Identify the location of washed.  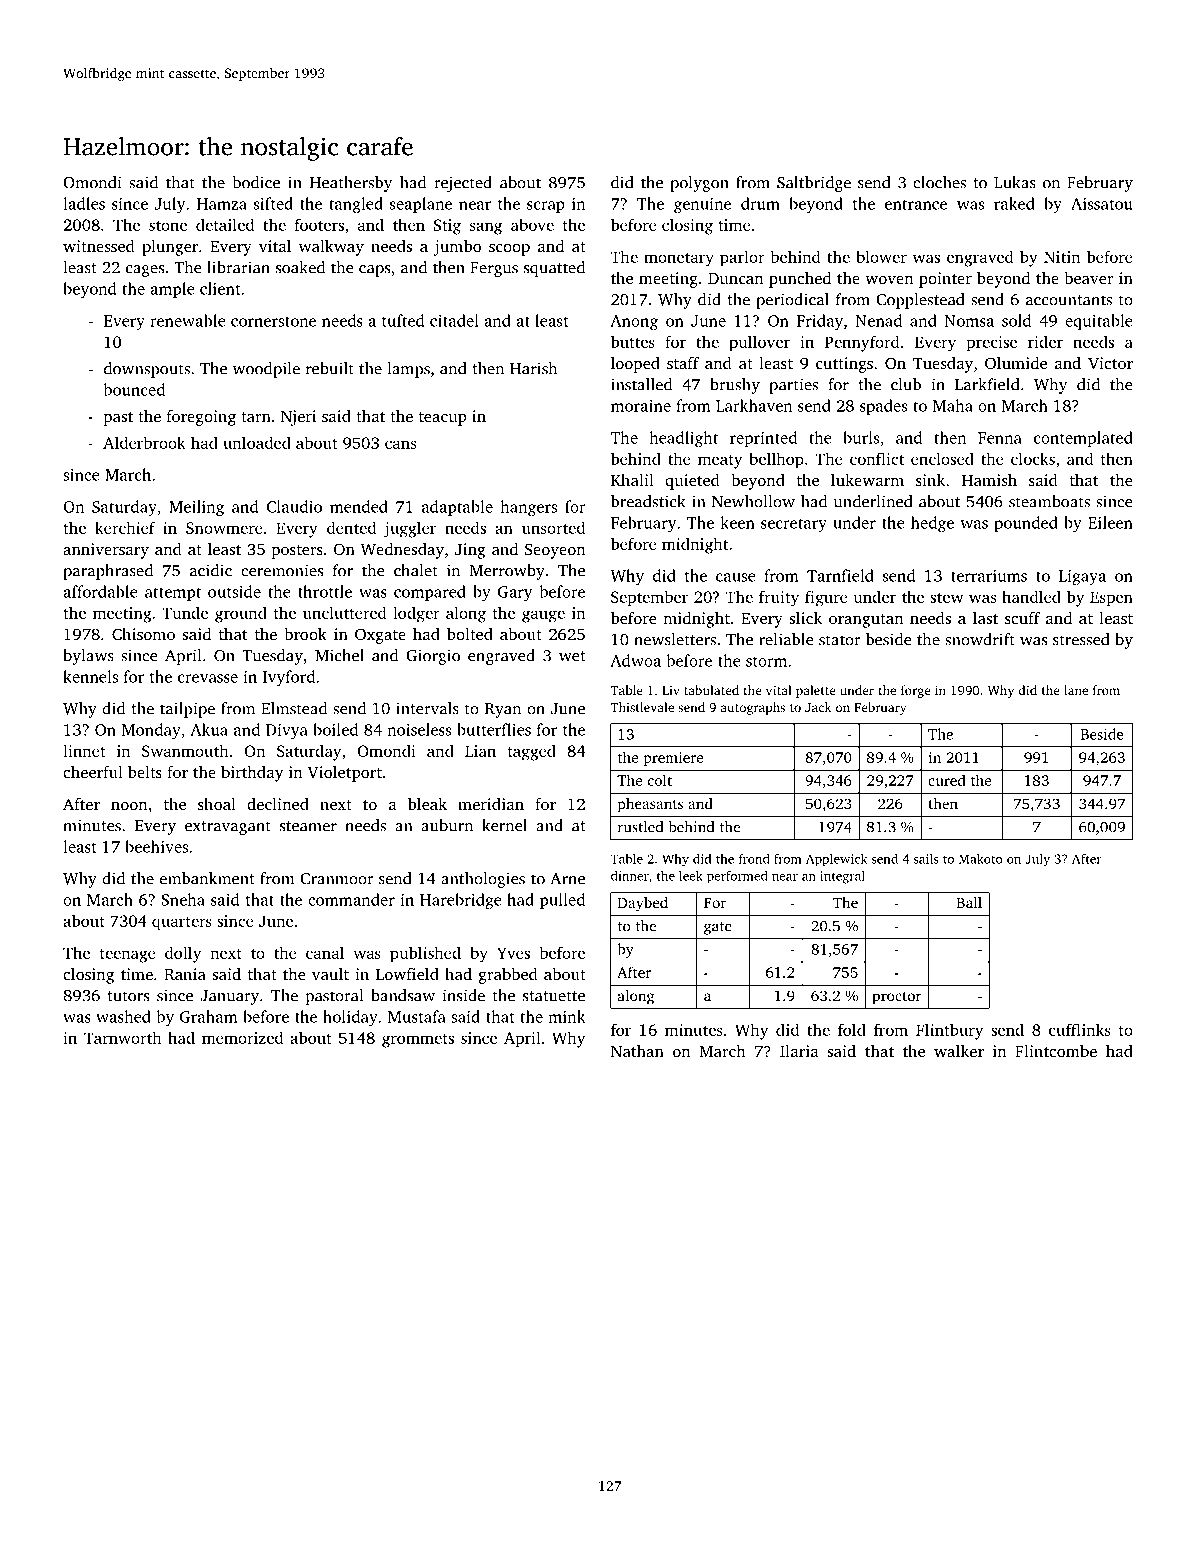
(123, 1016).
